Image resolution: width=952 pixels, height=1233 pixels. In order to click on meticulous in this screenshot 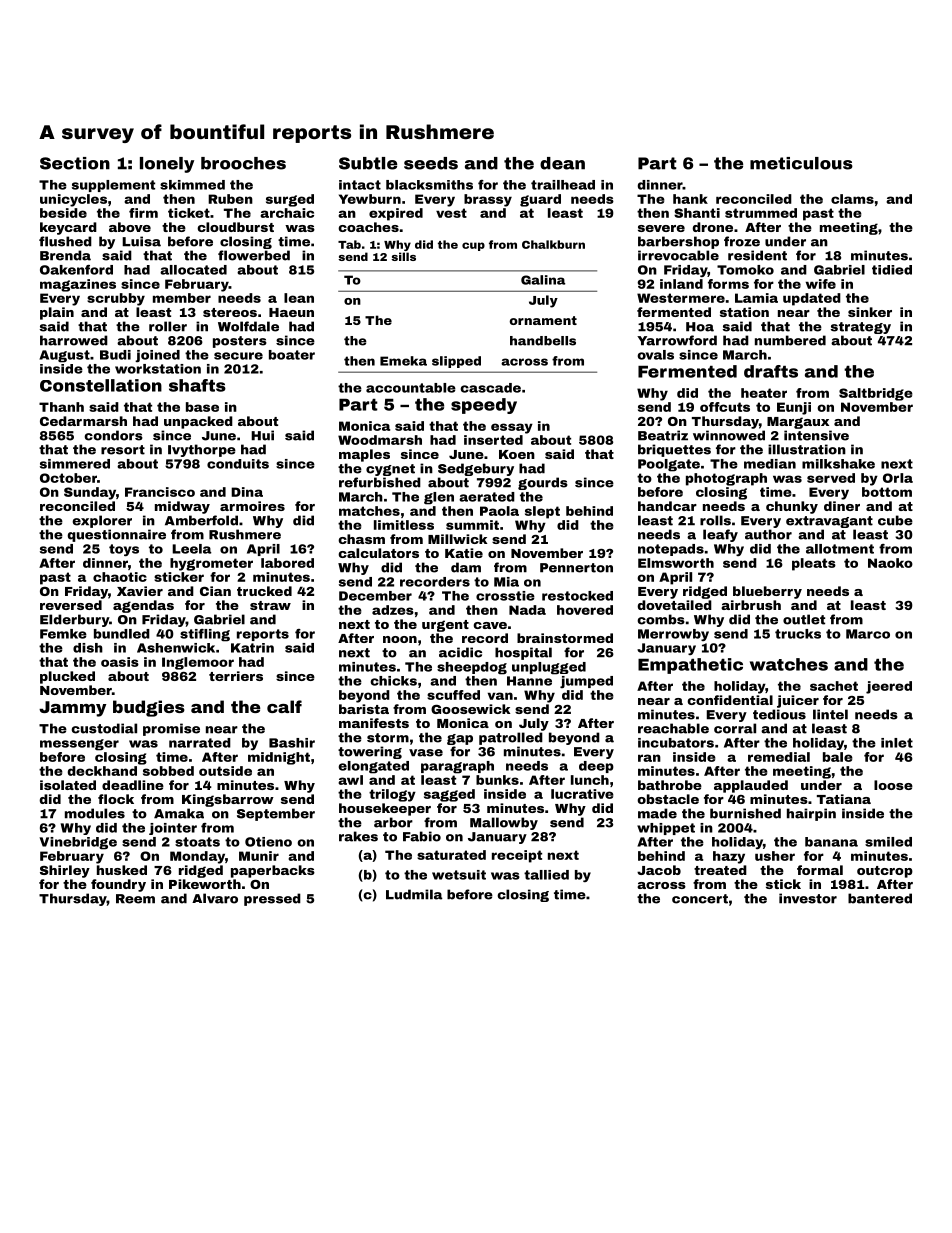, I will do `click(801, 163)`.
